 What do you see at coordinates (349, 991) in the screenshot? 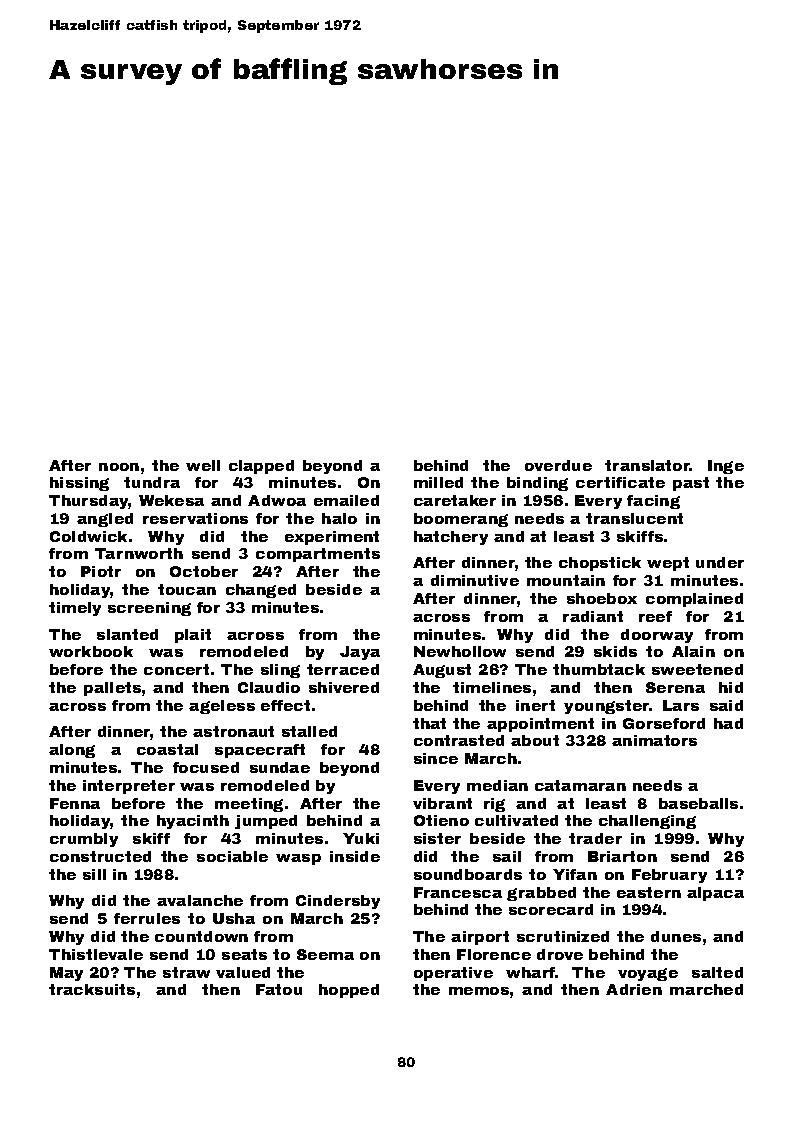
I see `hopped` at bounding box center [349, 991].
